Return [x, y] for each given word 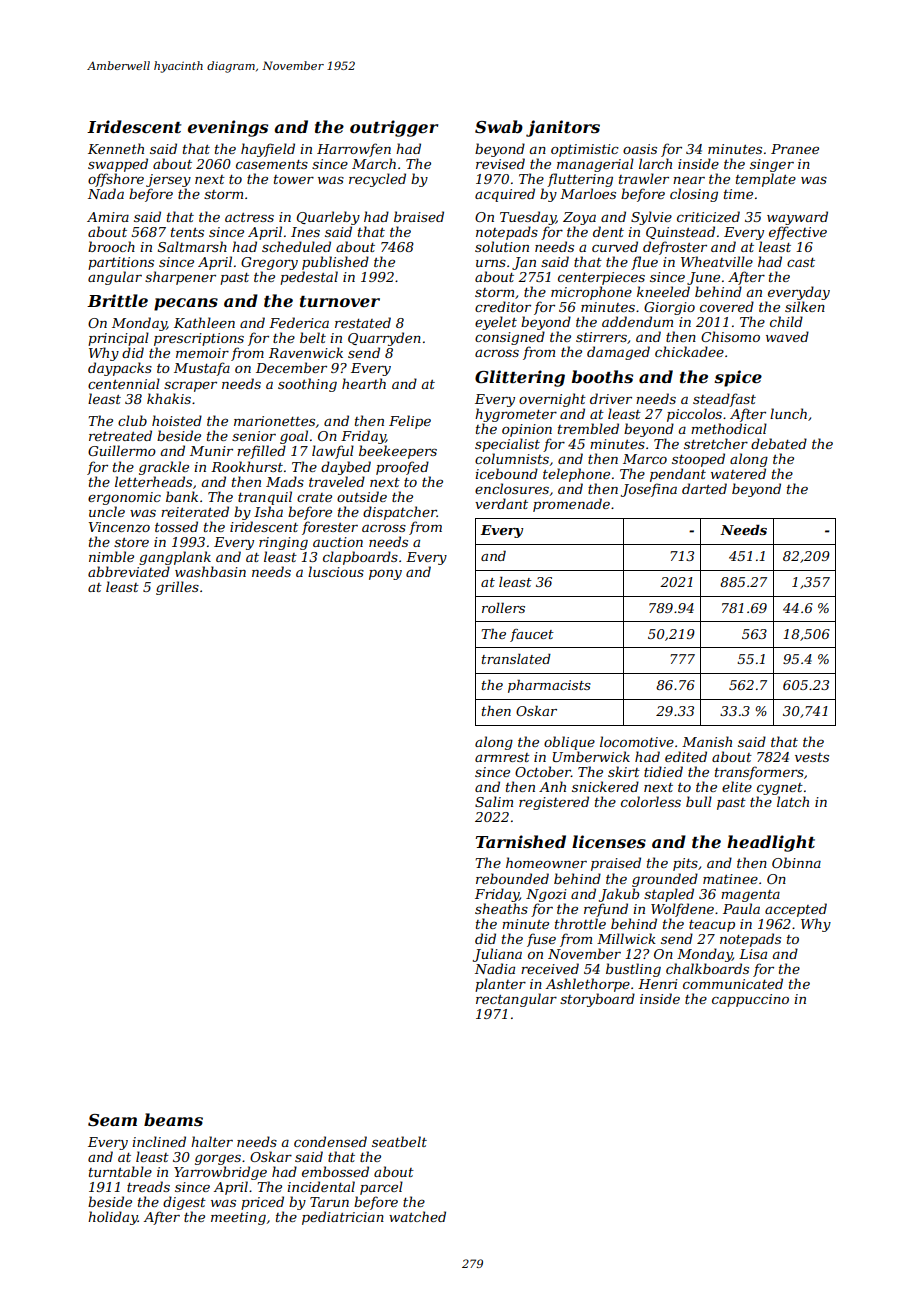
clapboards [360, 558]
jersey [168, 180]
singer [772, 165]
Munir [211, 451]
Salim [494, 801]
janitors [563, 128]
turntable [120, 1171]
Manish [707, 741]
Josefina [649, 490]
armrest [502, 757]
